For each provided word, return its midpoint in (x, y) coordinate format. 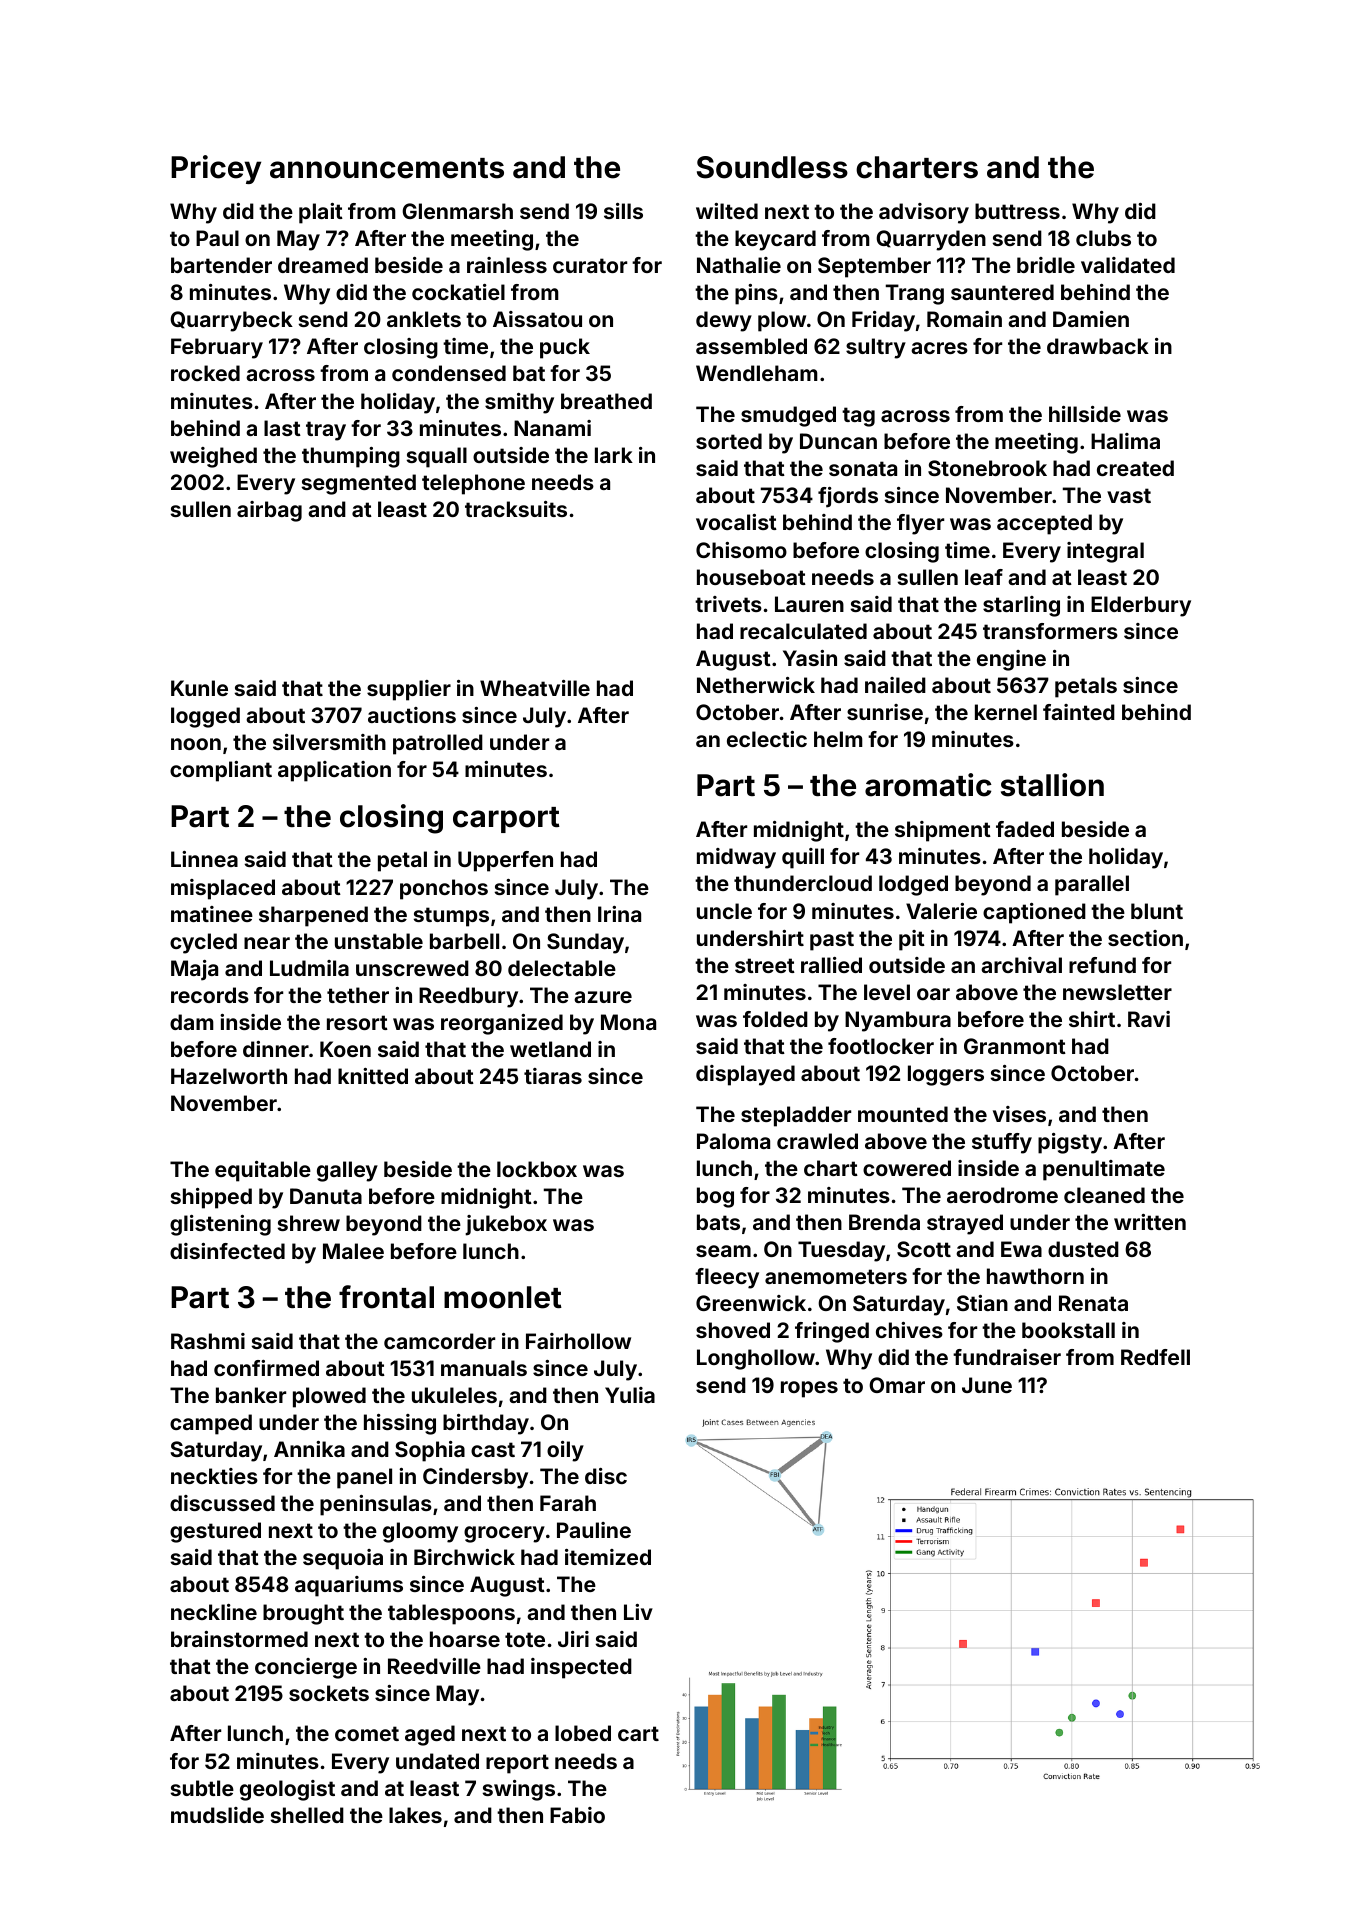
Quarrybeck (231, 321)
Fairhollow (578, 1341)
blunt (1157, 911)
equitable (263, 1171)
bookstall (1068, 1330)
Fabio (577, 1815)
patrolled (438, 744)
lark (614, 455)
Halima (1125, 441)
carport (506, 820)
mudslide (217, 1815)
